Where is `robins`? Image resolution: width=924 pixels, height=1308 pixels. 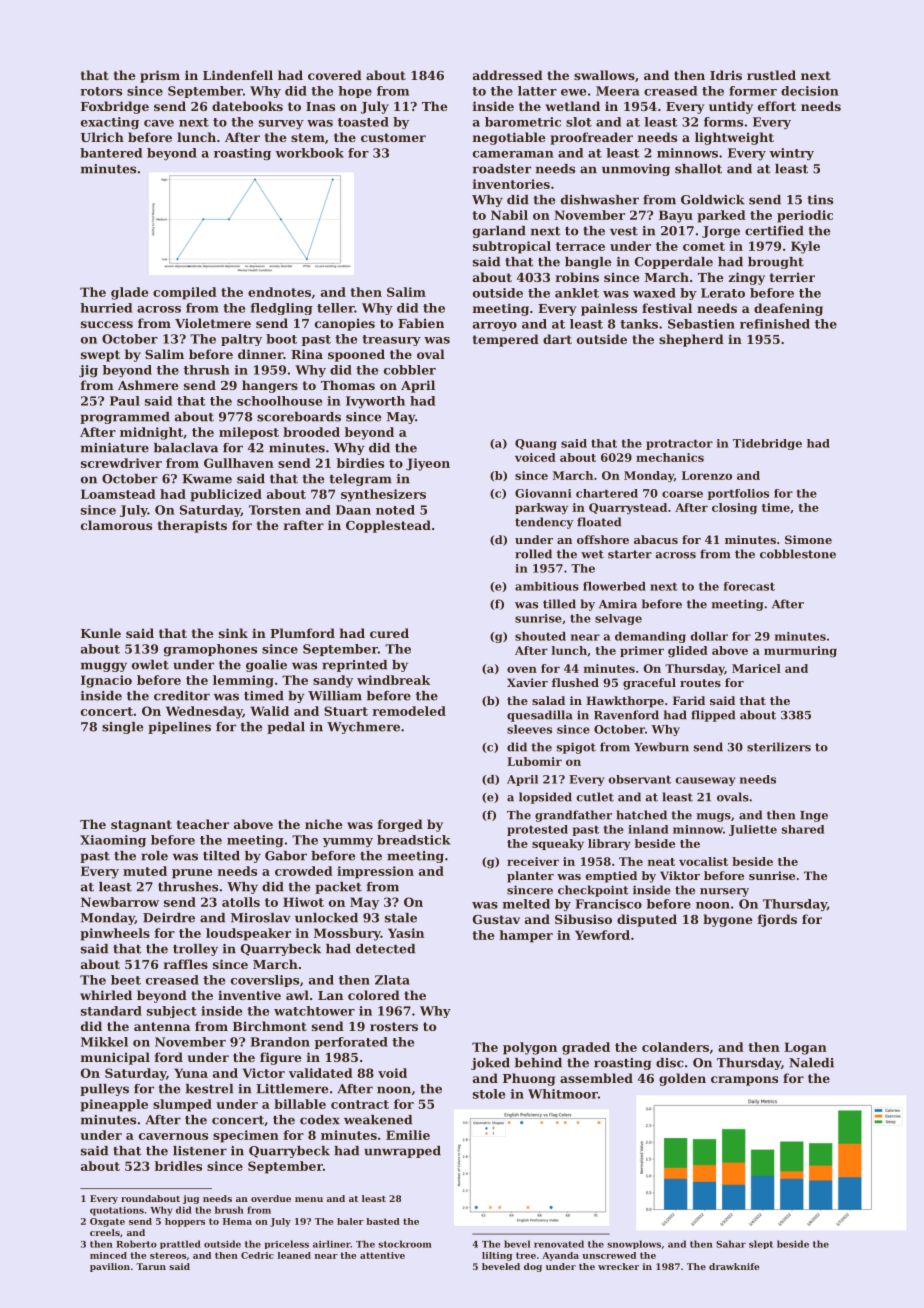
robins is located at coordinates (577, 277).
